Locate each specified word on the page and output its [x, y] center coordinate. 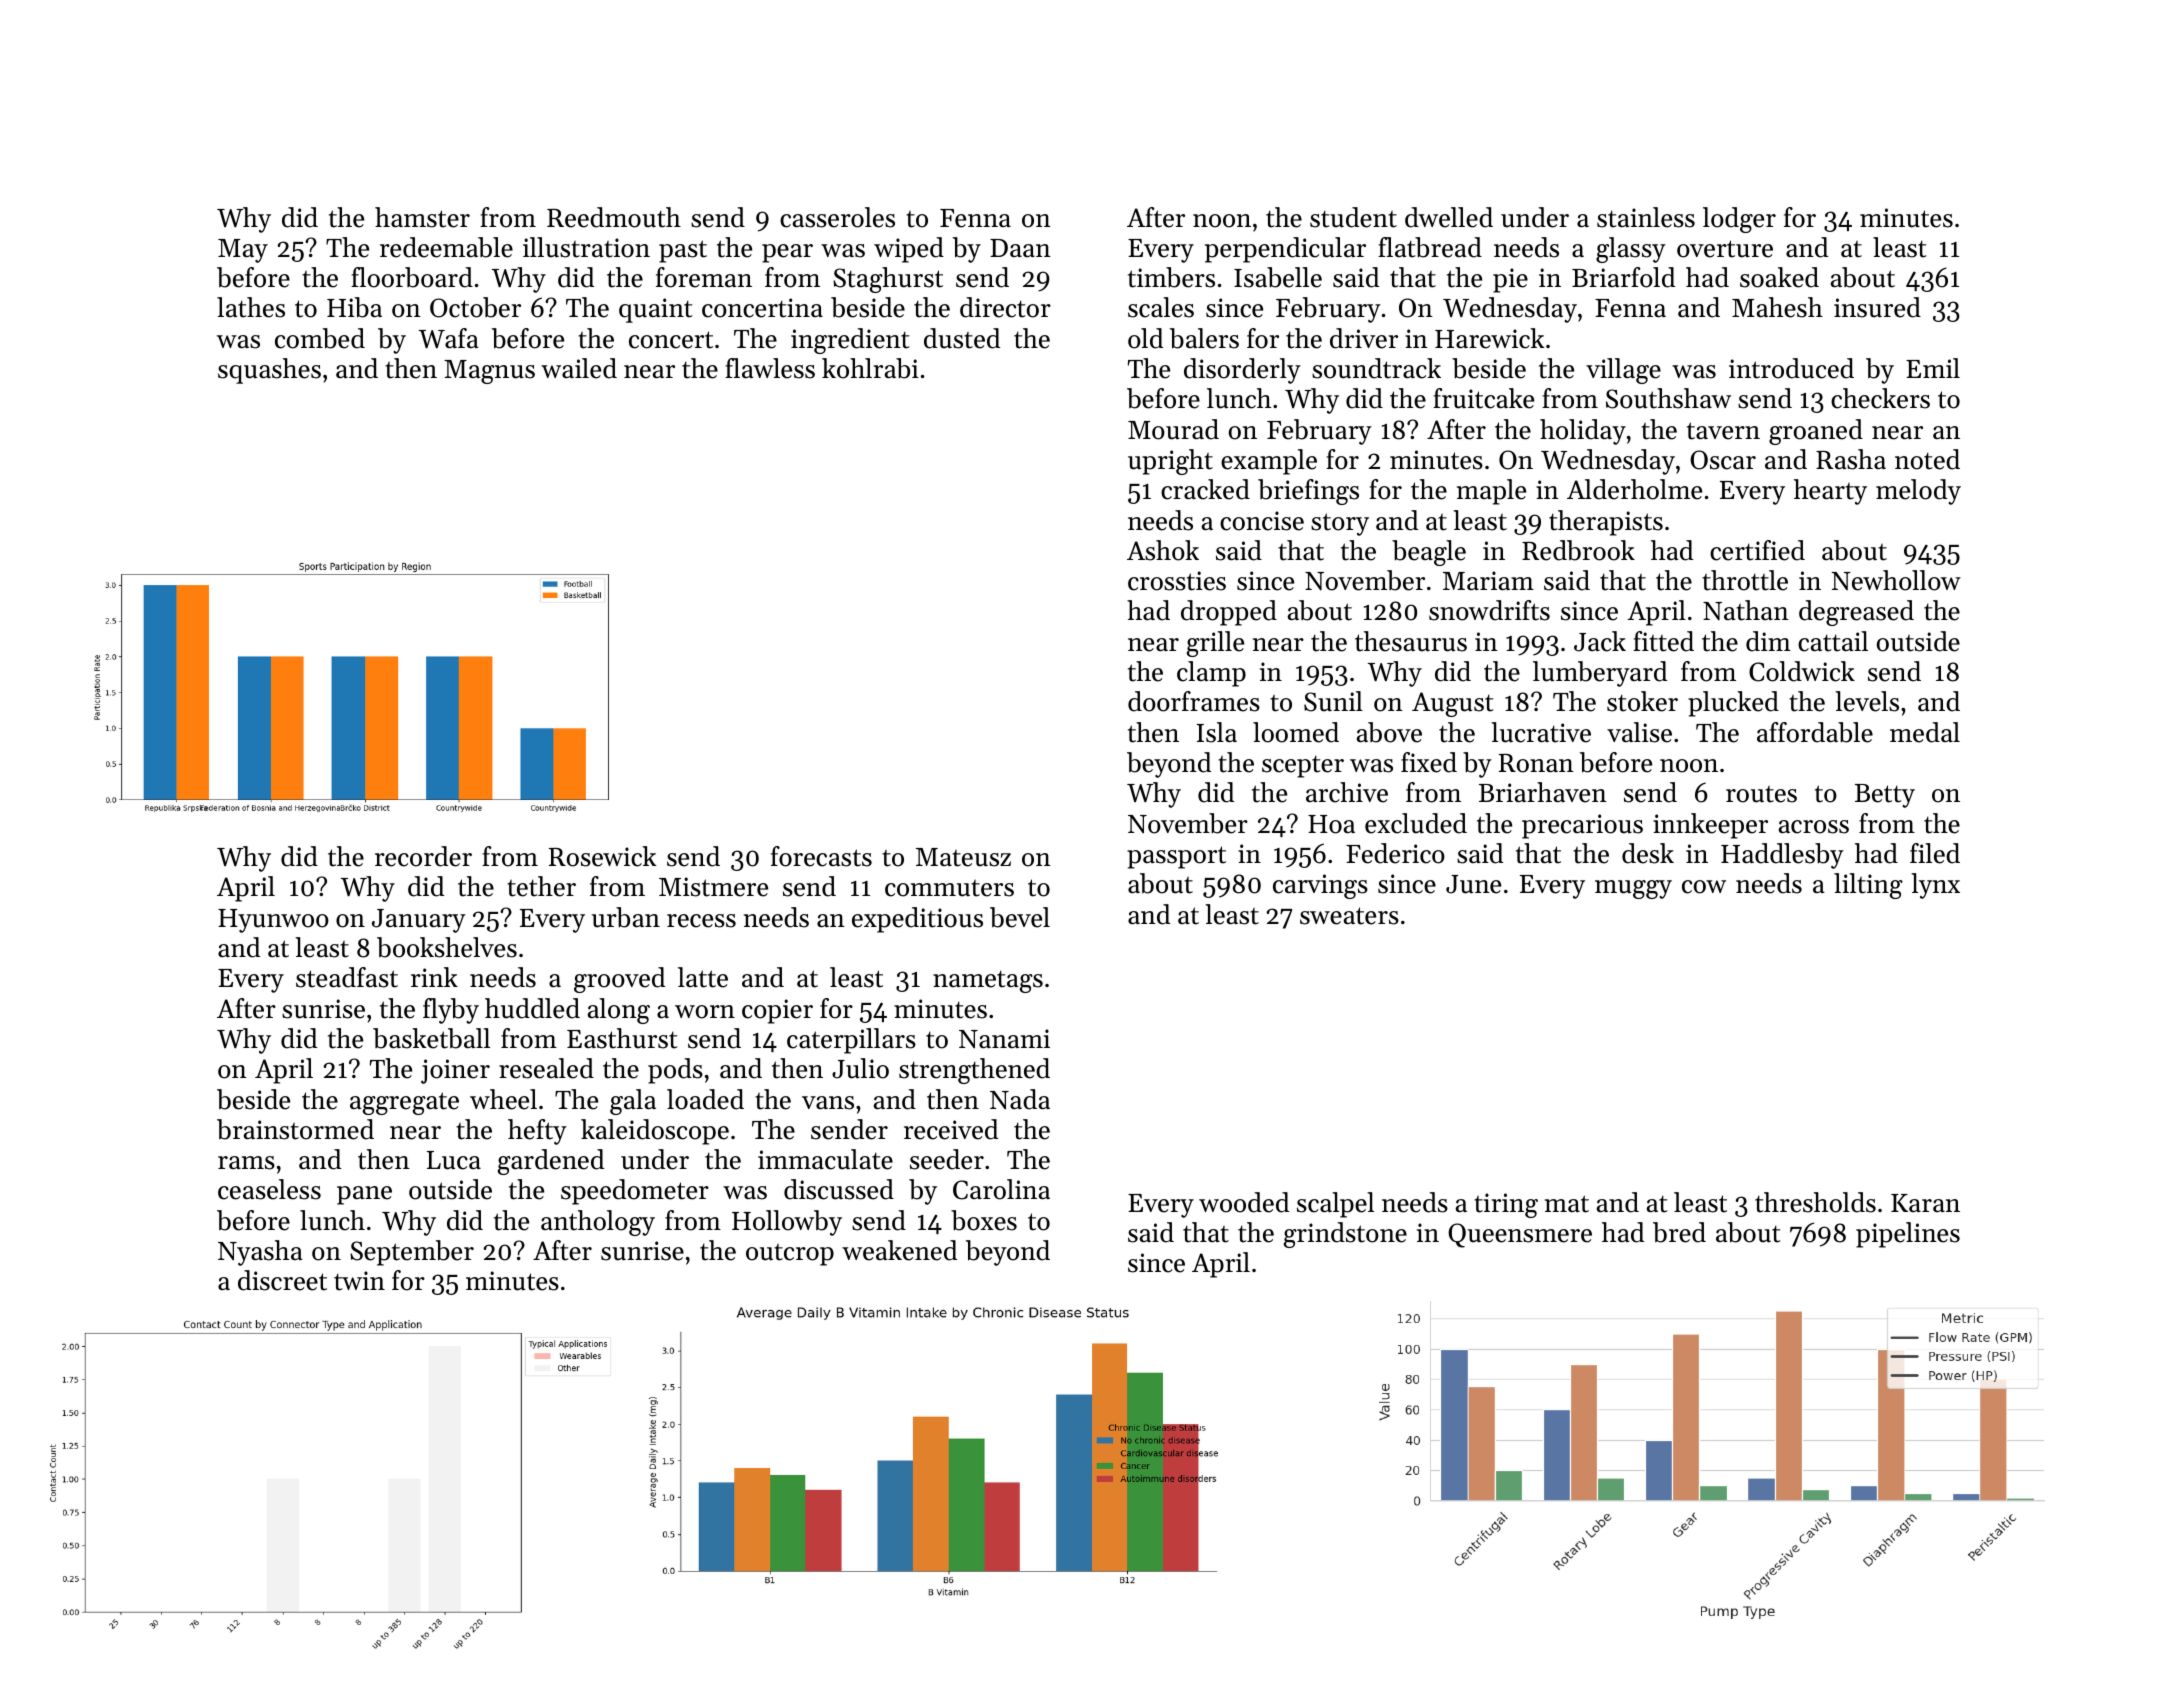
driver [1364, 338]
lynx [1935, 886]
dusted [962, 338]
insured [1877, 307]
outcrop [790, 1255]
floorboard [412, 277]
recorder [423, 856]
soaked [1779, 277]
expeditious [917, 920]
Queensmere [1520, 1235]
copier [777, 1011]
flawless [770, 368]
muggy [1633, 889]
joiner [455, 1071]
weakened [899, 1250]
